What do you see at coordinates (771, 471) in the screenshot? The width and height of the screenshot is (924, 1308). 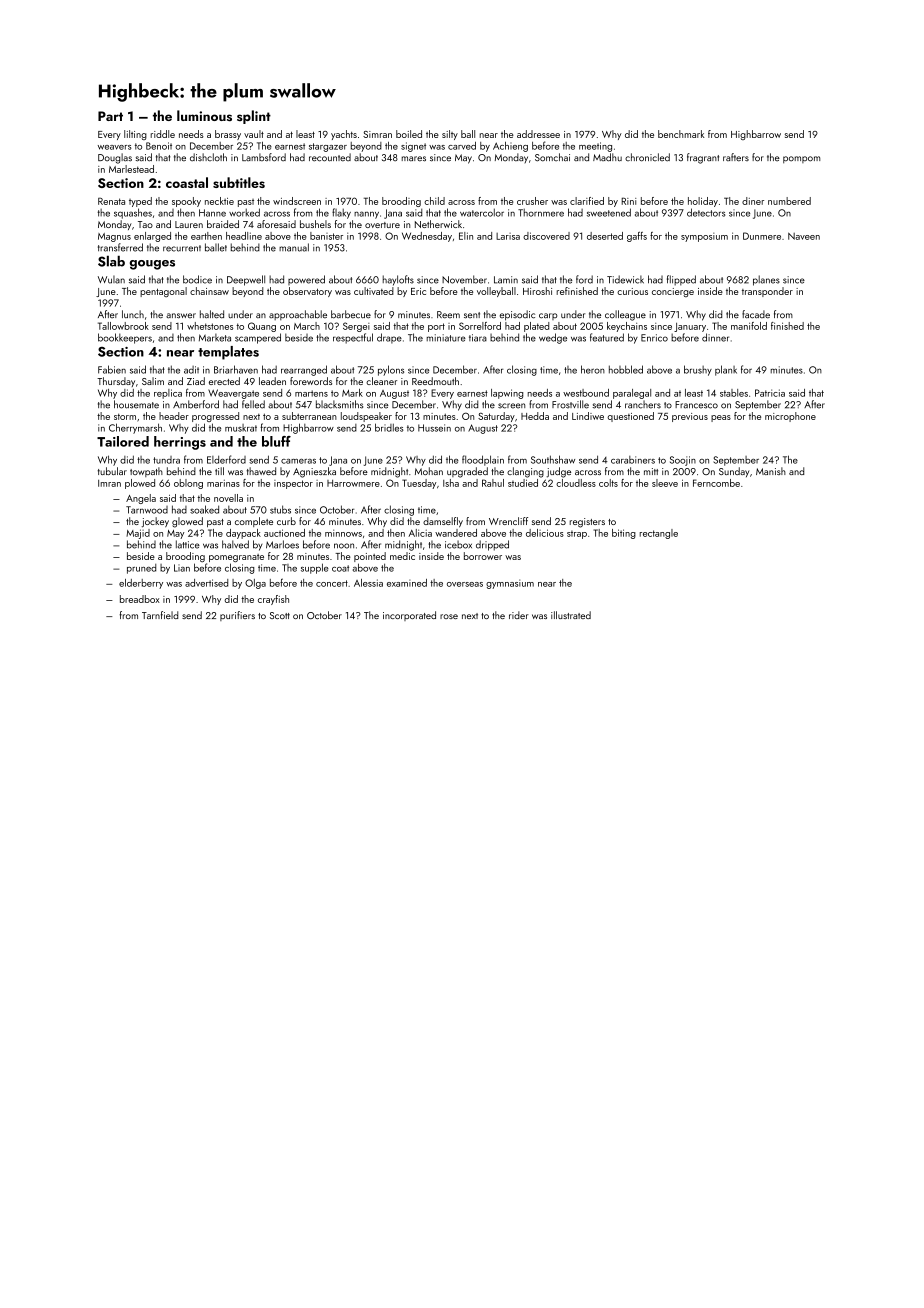 I see `Manish` at bounding box center [771, 471].
